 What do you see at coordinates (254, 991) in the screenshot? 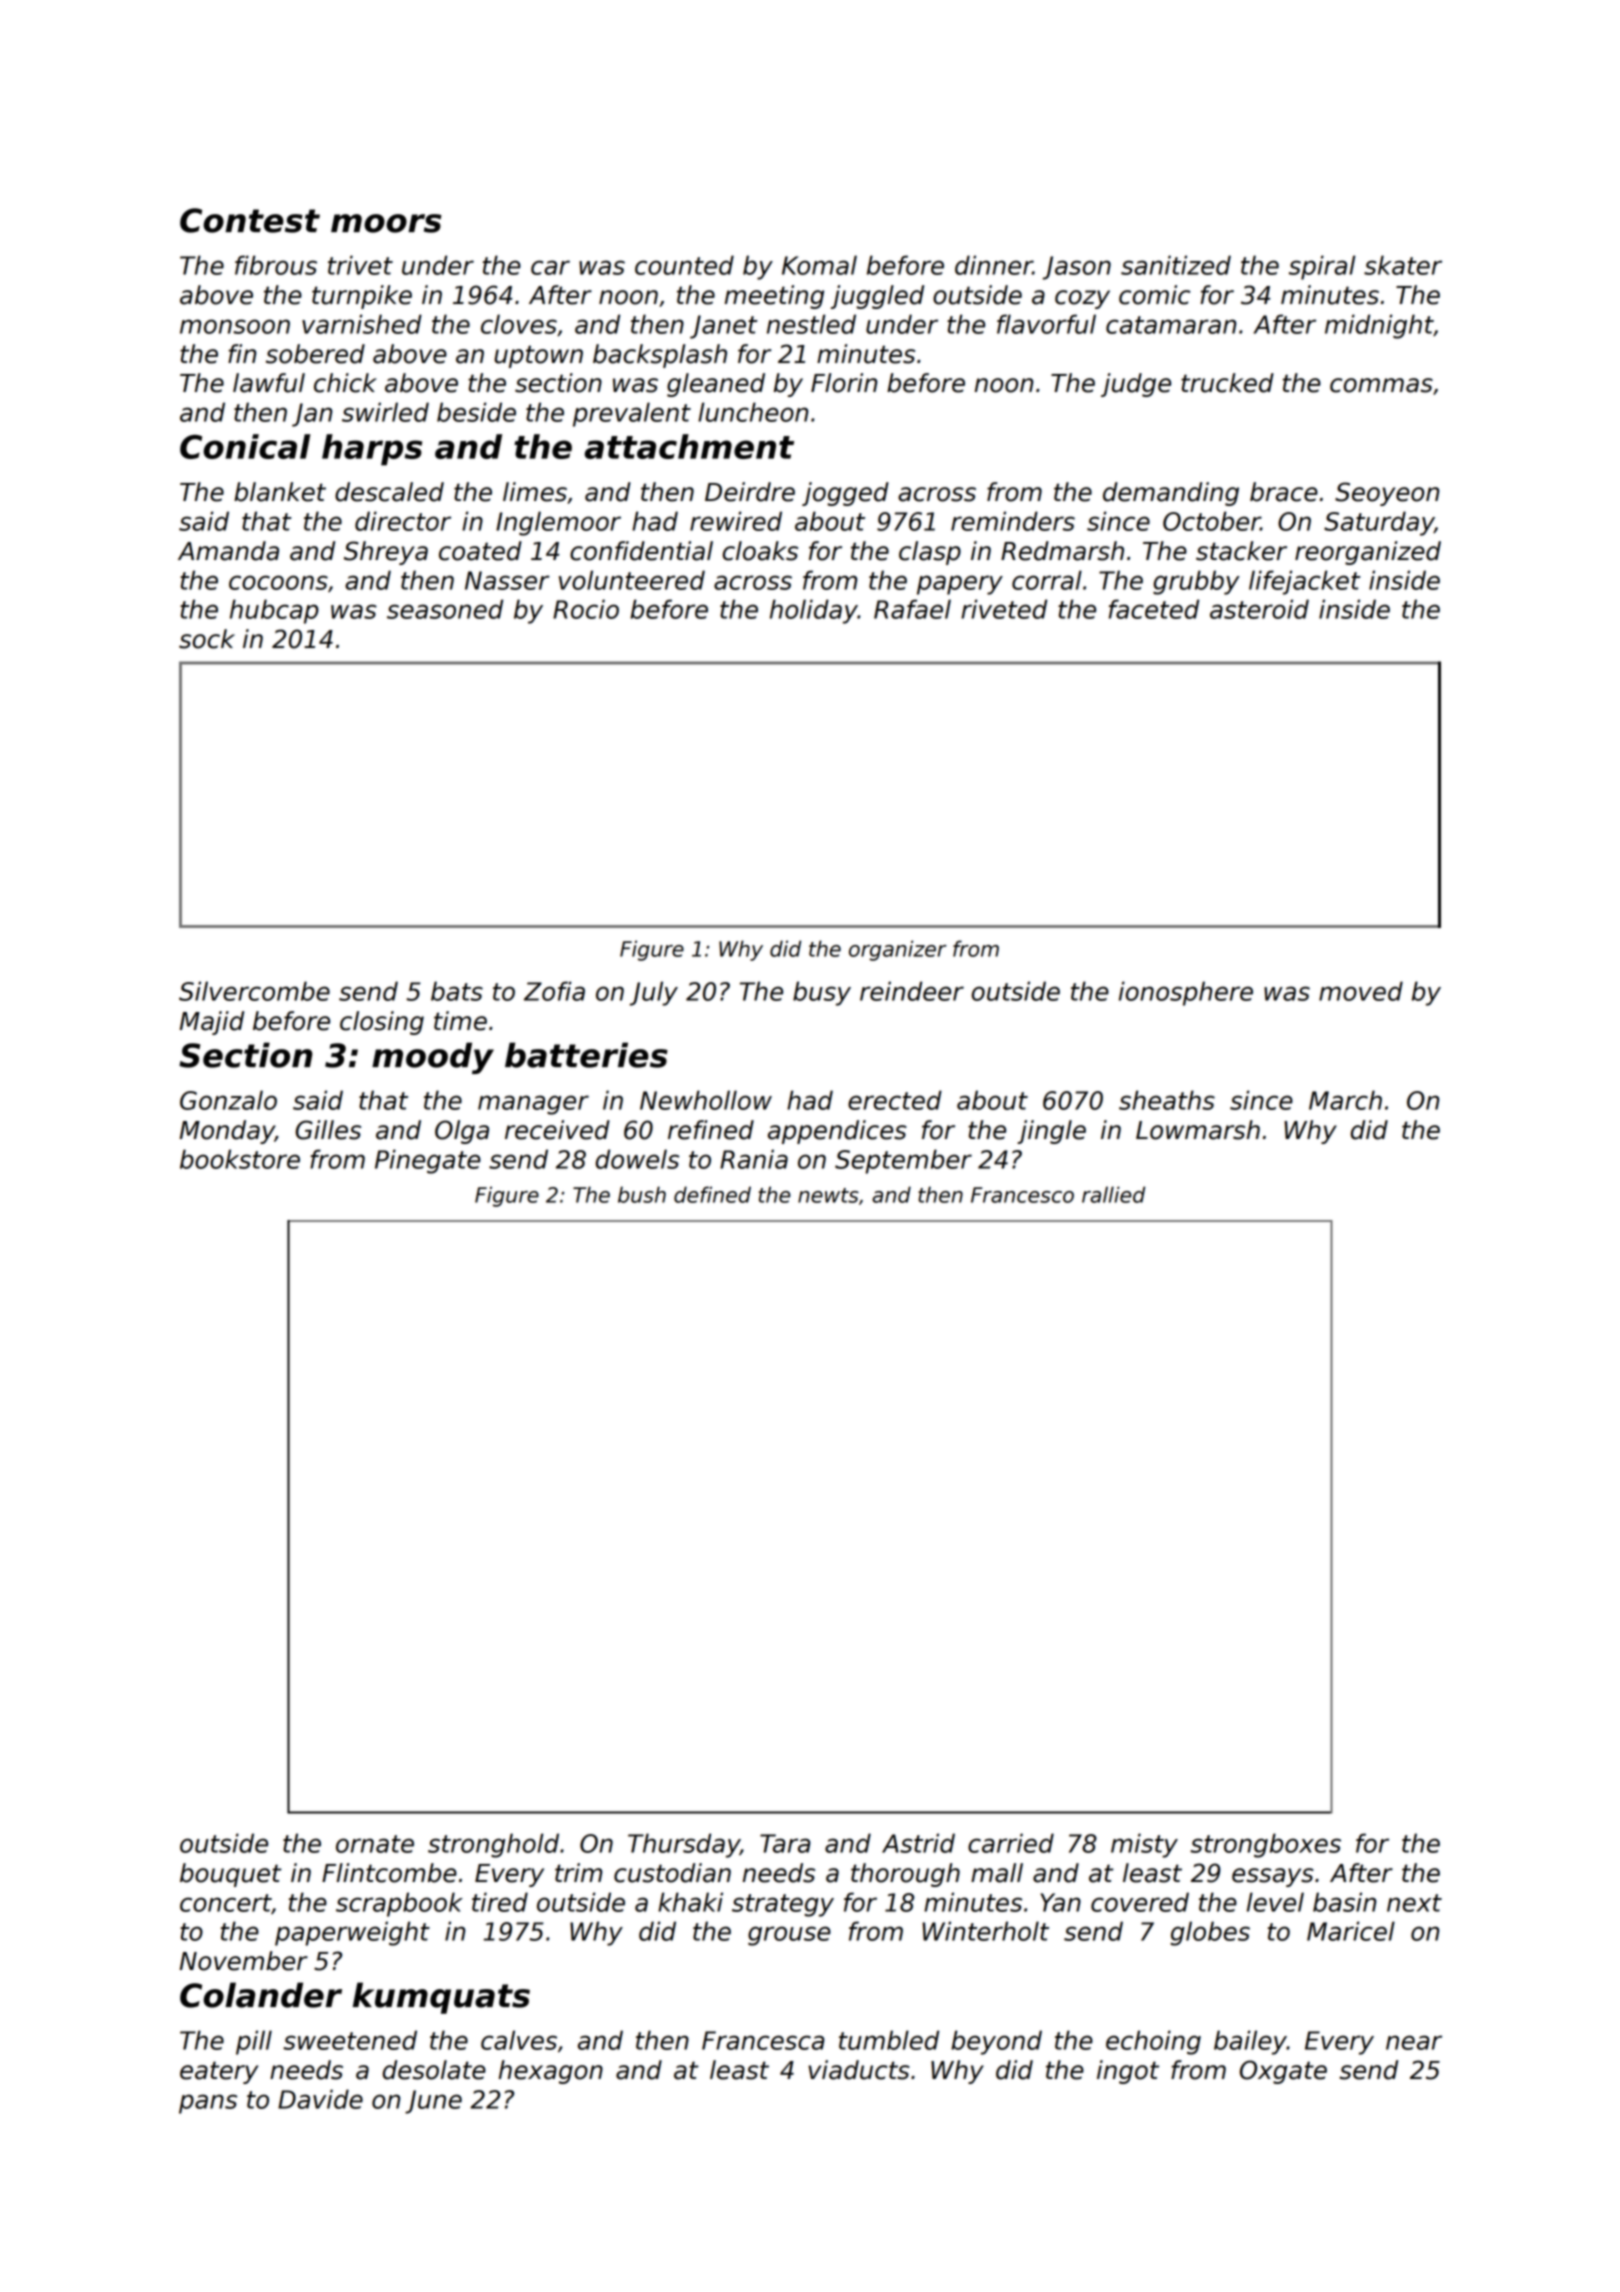
I see `Silvercombe` at bounding box center [254, 991].
